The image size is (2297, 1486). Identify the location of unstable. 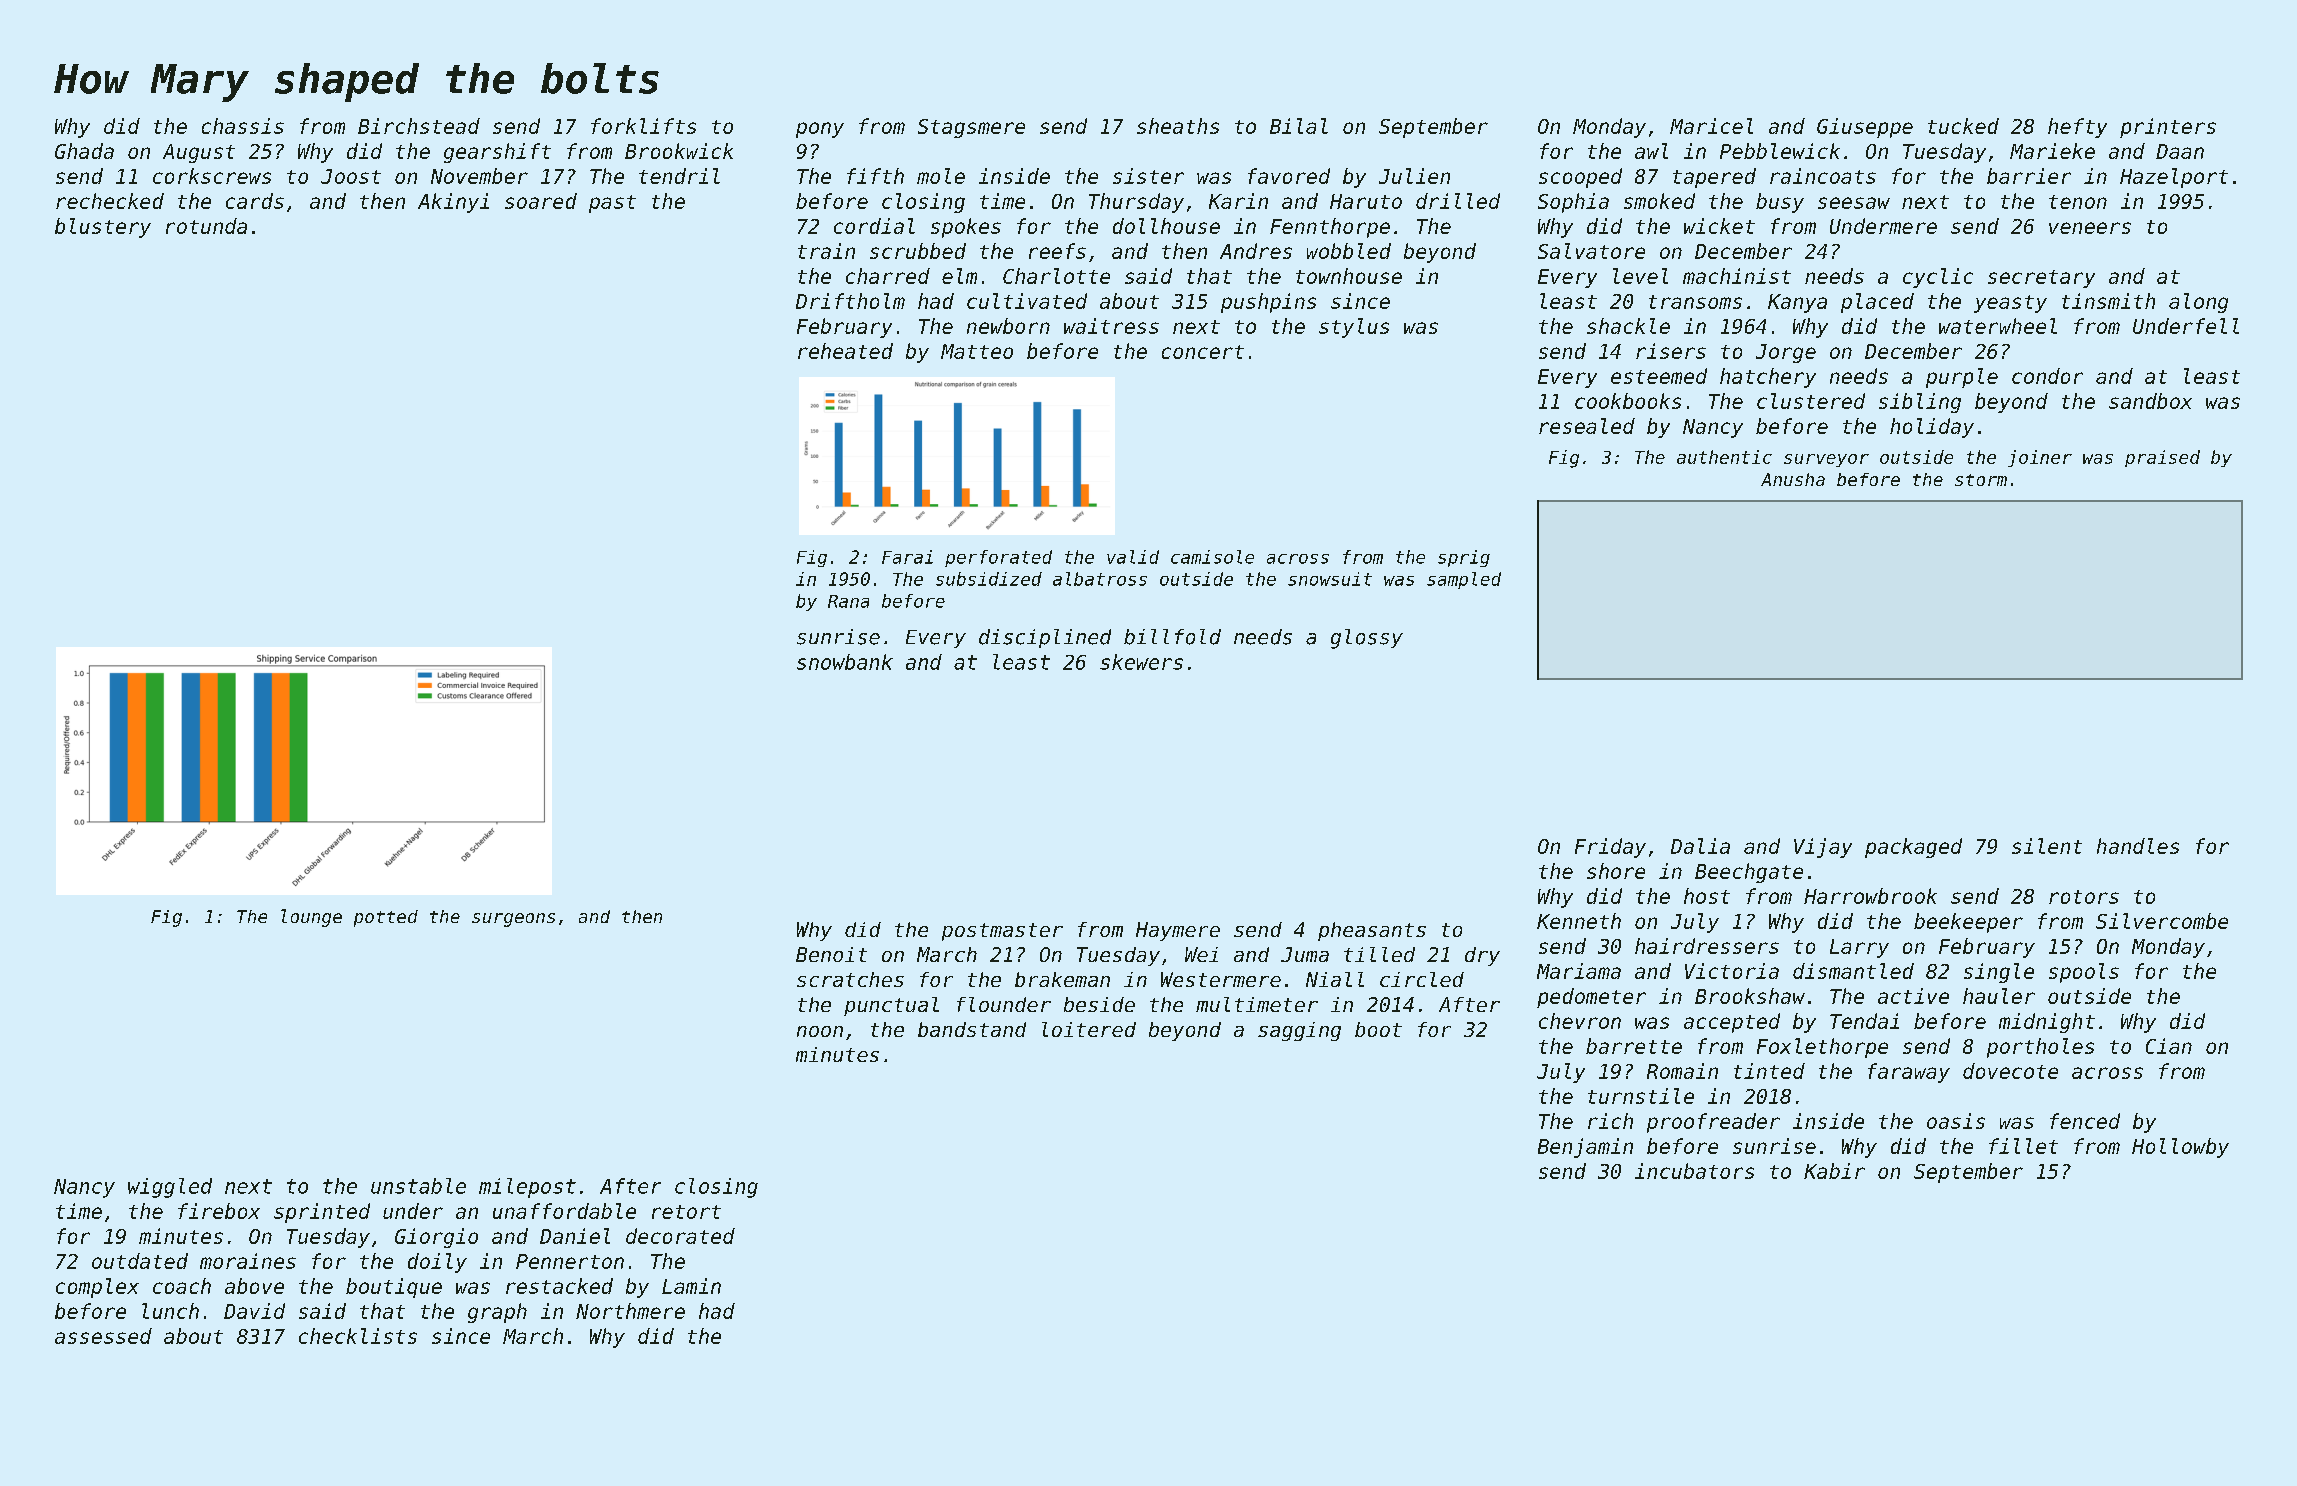
(418, 1186).
